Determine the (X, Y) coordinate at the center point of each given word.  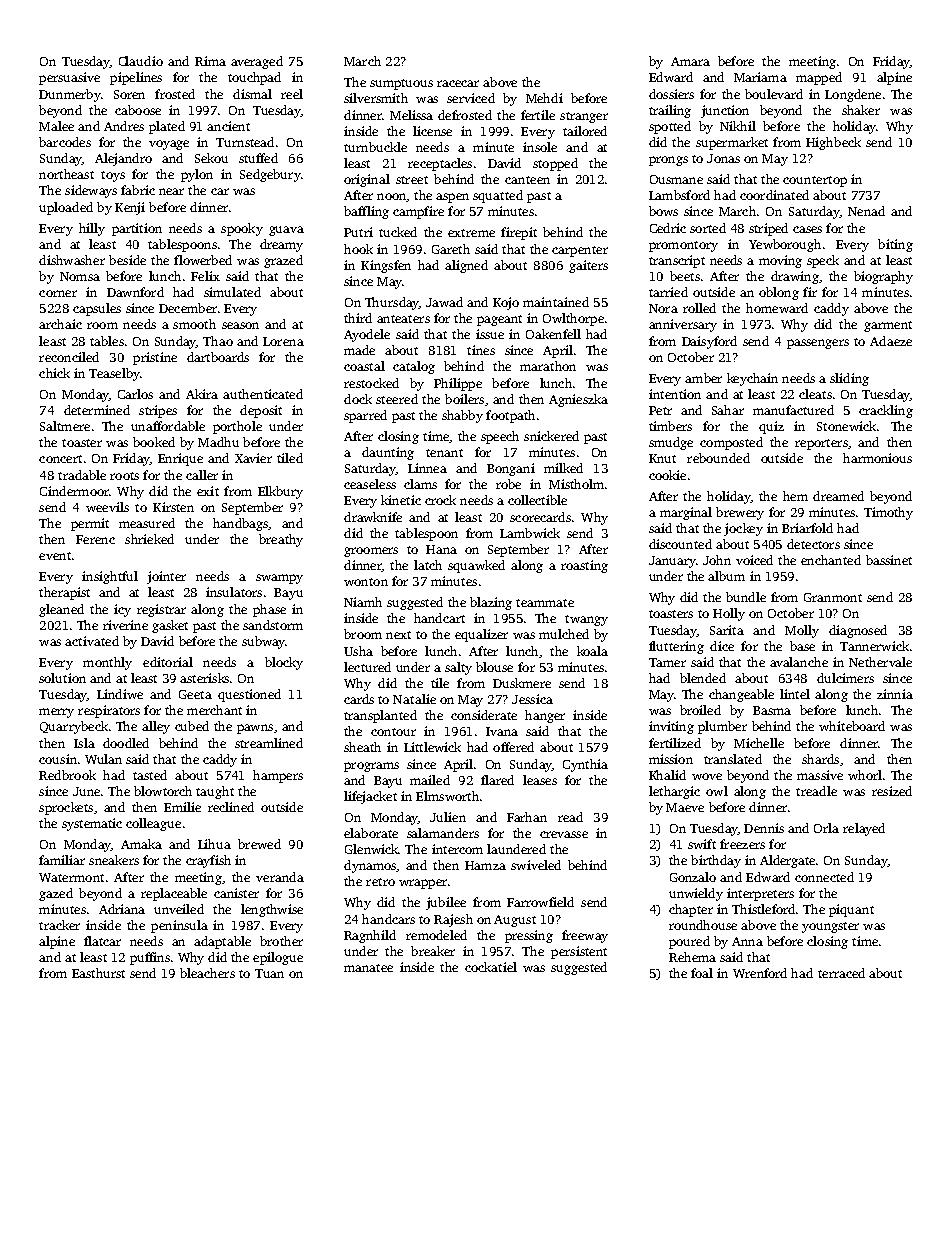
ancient (228, 126)
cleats (815, 394)
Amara (690, 61)
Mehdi (544, 98)
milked (563, 468)
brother (281, 941)
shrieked (149, 539)
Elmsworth (447, 796)
